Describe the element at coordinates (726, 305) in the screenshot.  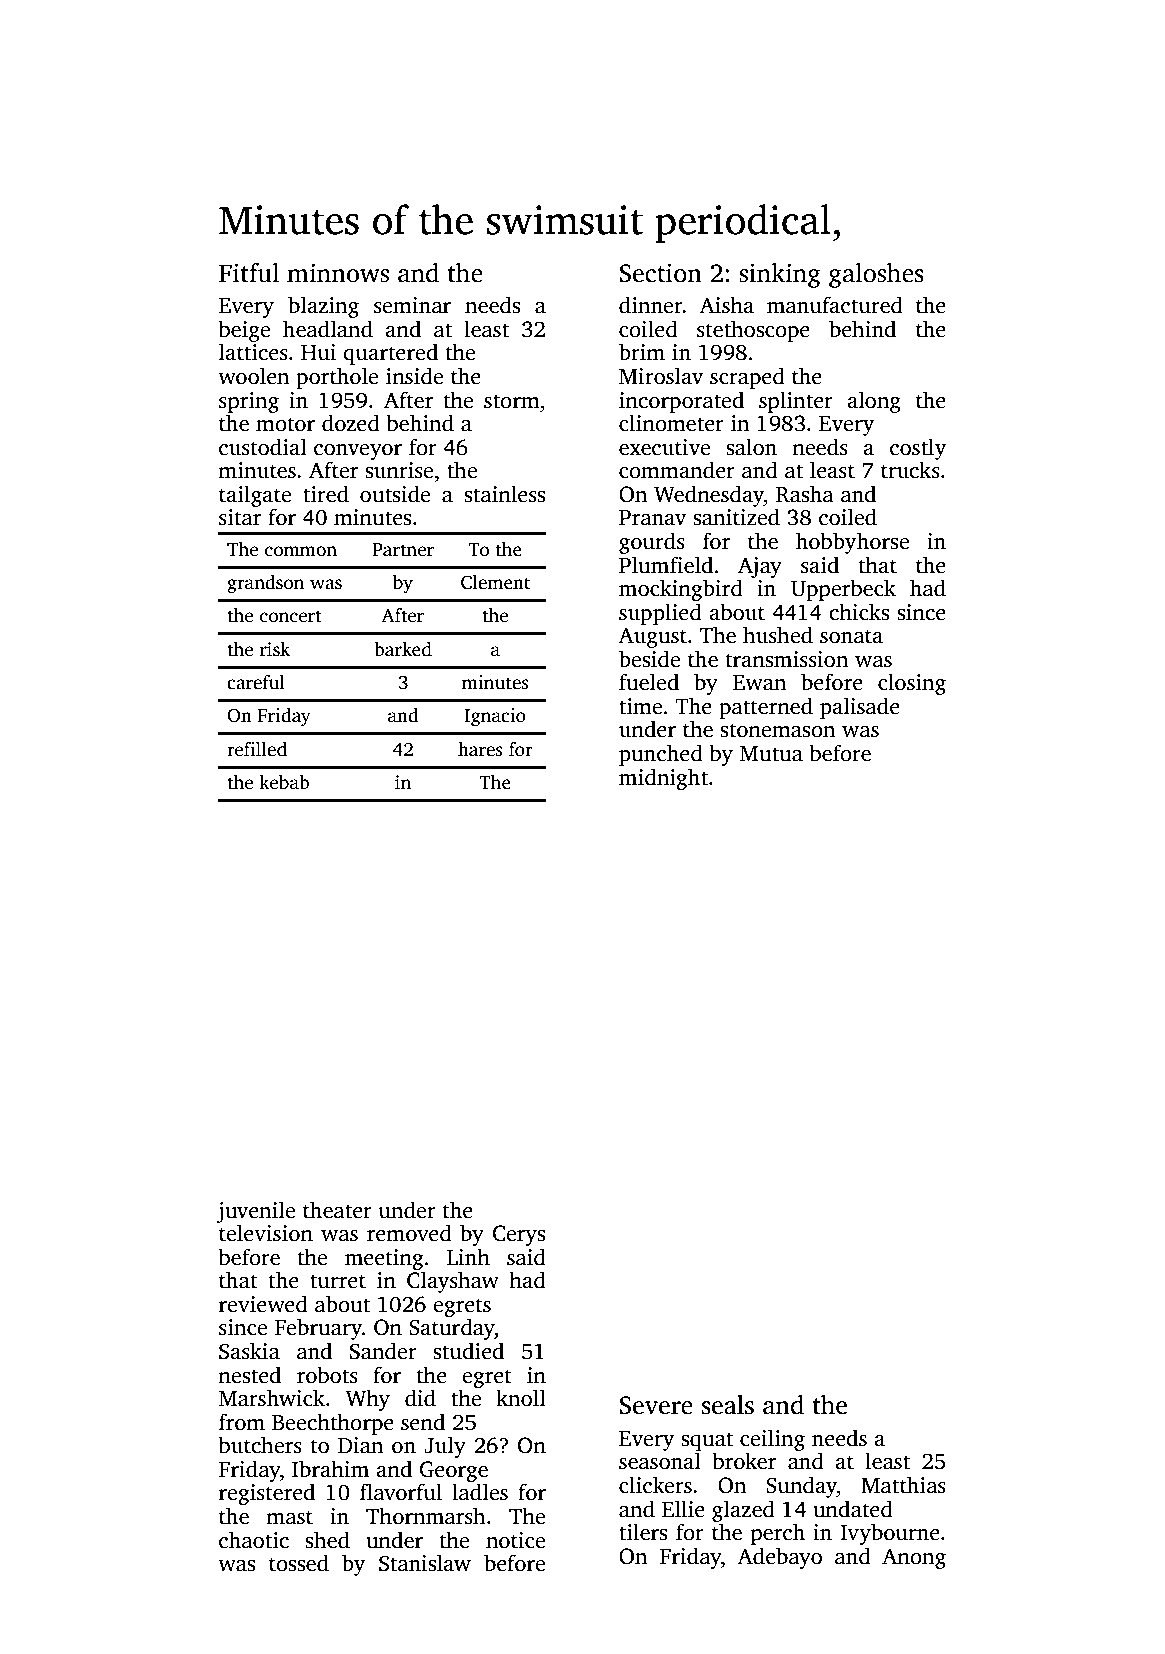
I see `Aisha` at that location.
